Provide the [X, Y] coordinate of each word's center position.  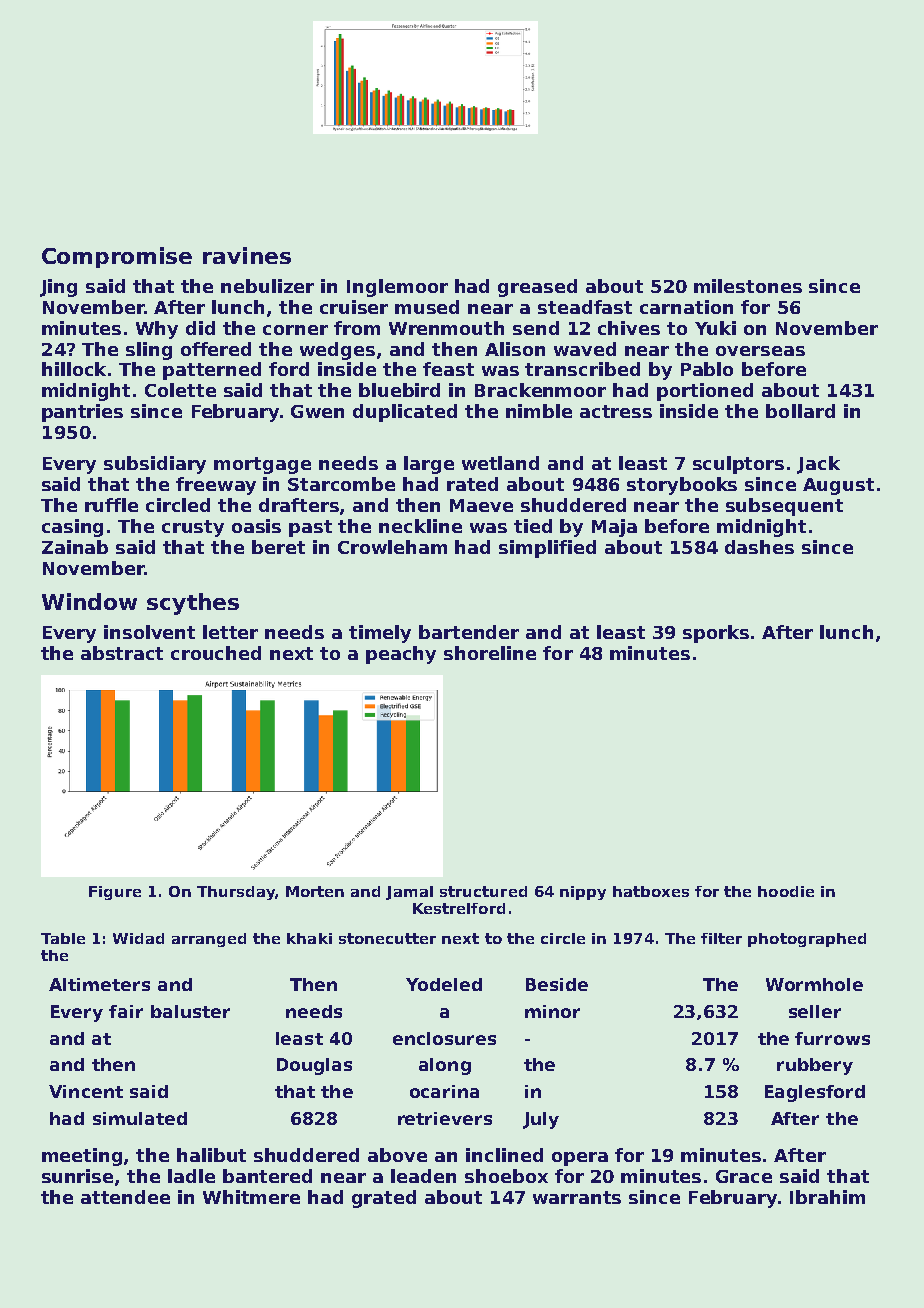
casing [72, 528]
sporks [716, 634]
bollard [800, 411]
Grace [744, 1176]
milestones [748, 286]
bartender [469, 632]
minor [552, 1011]
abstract [122, 653]
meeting [82, 1157]
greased [537, 288]
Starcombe [341, 484]
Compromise [117, 257]
